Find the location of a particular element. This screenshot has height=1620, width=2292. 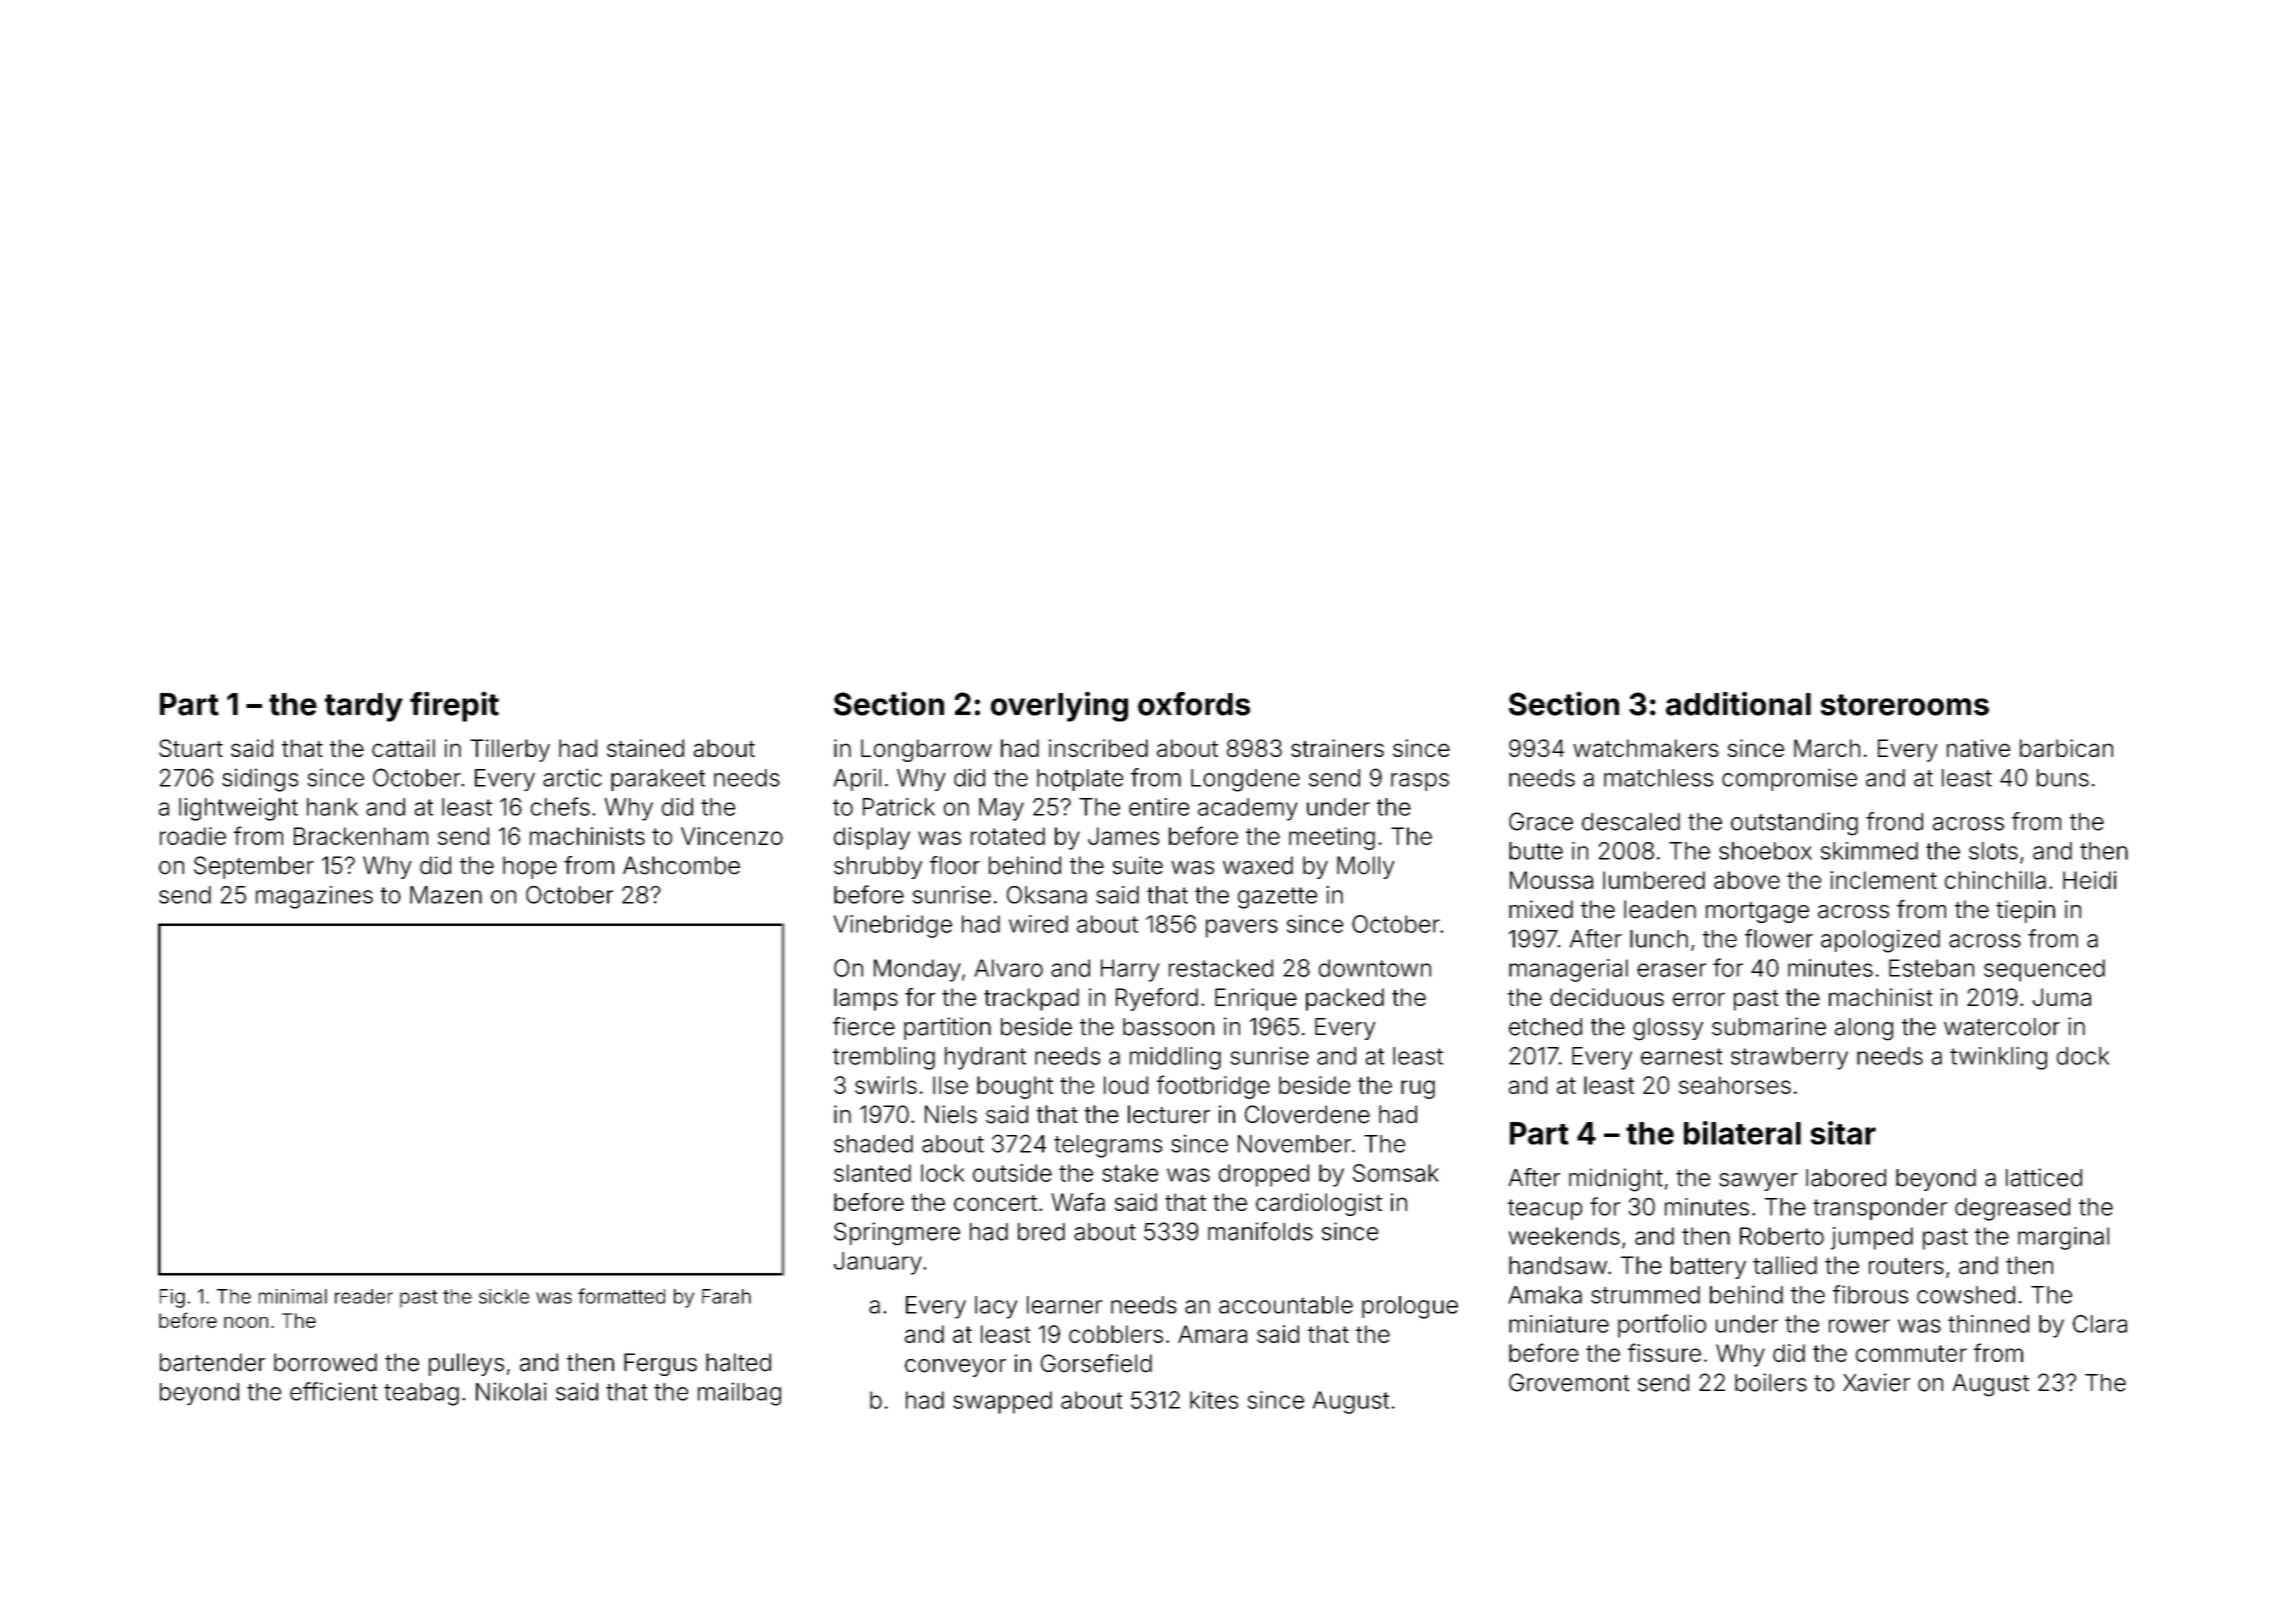

swirls is located at coordinates (886, 1085).
